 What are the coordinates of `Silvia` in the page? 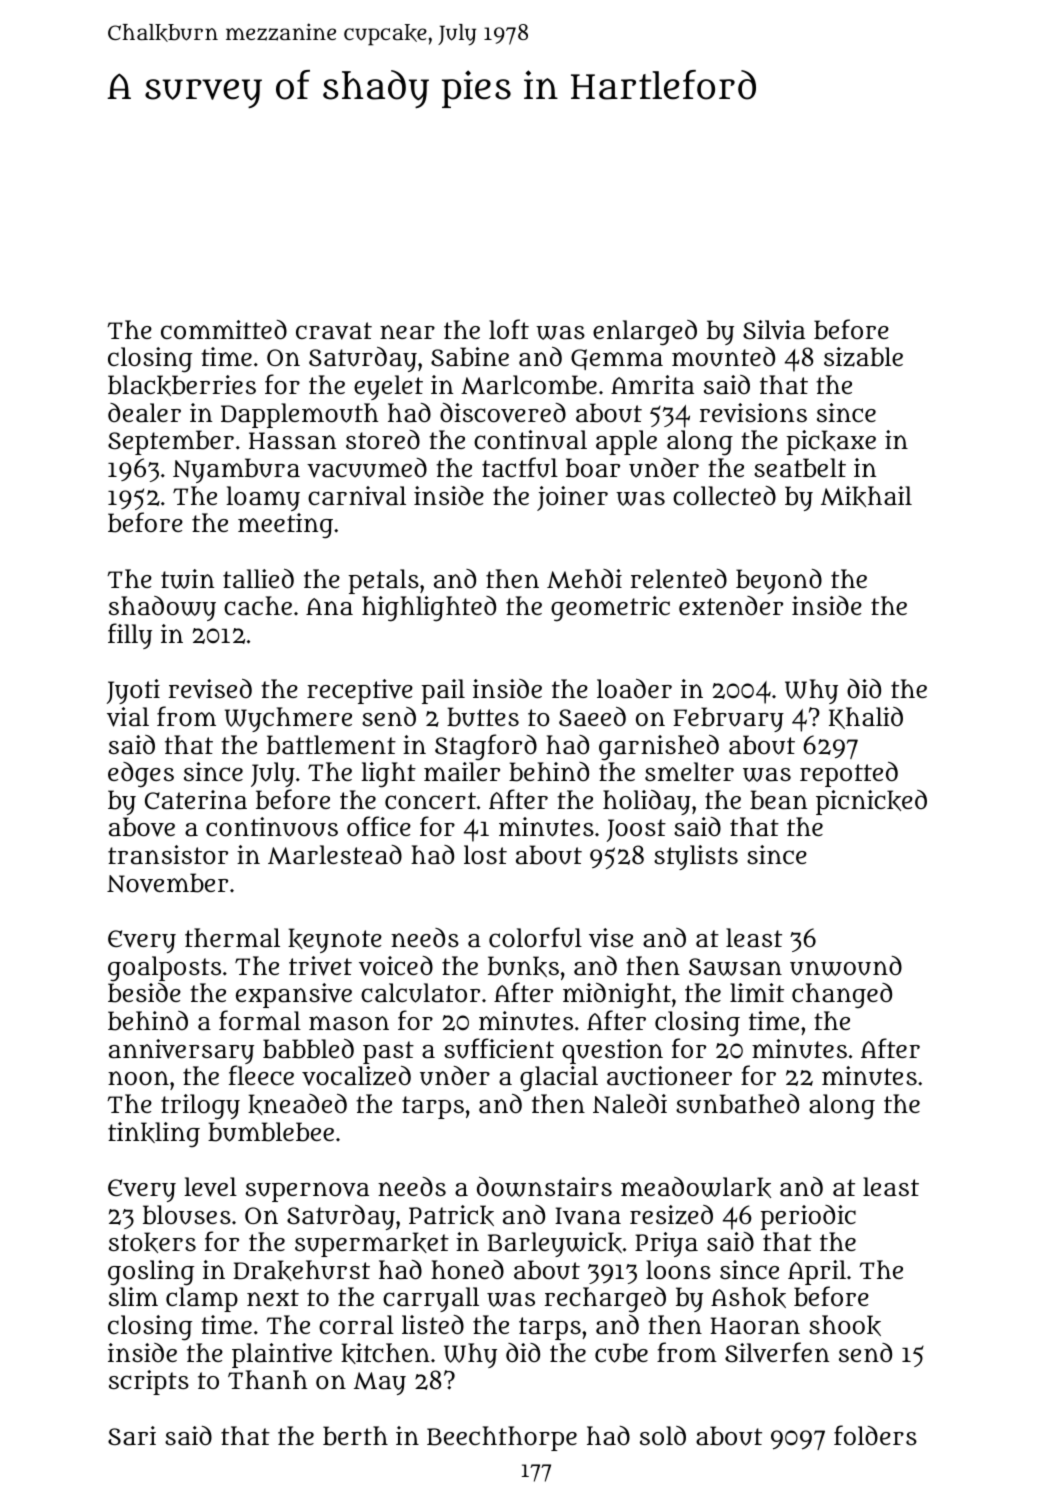 It's located at (774, 330).
